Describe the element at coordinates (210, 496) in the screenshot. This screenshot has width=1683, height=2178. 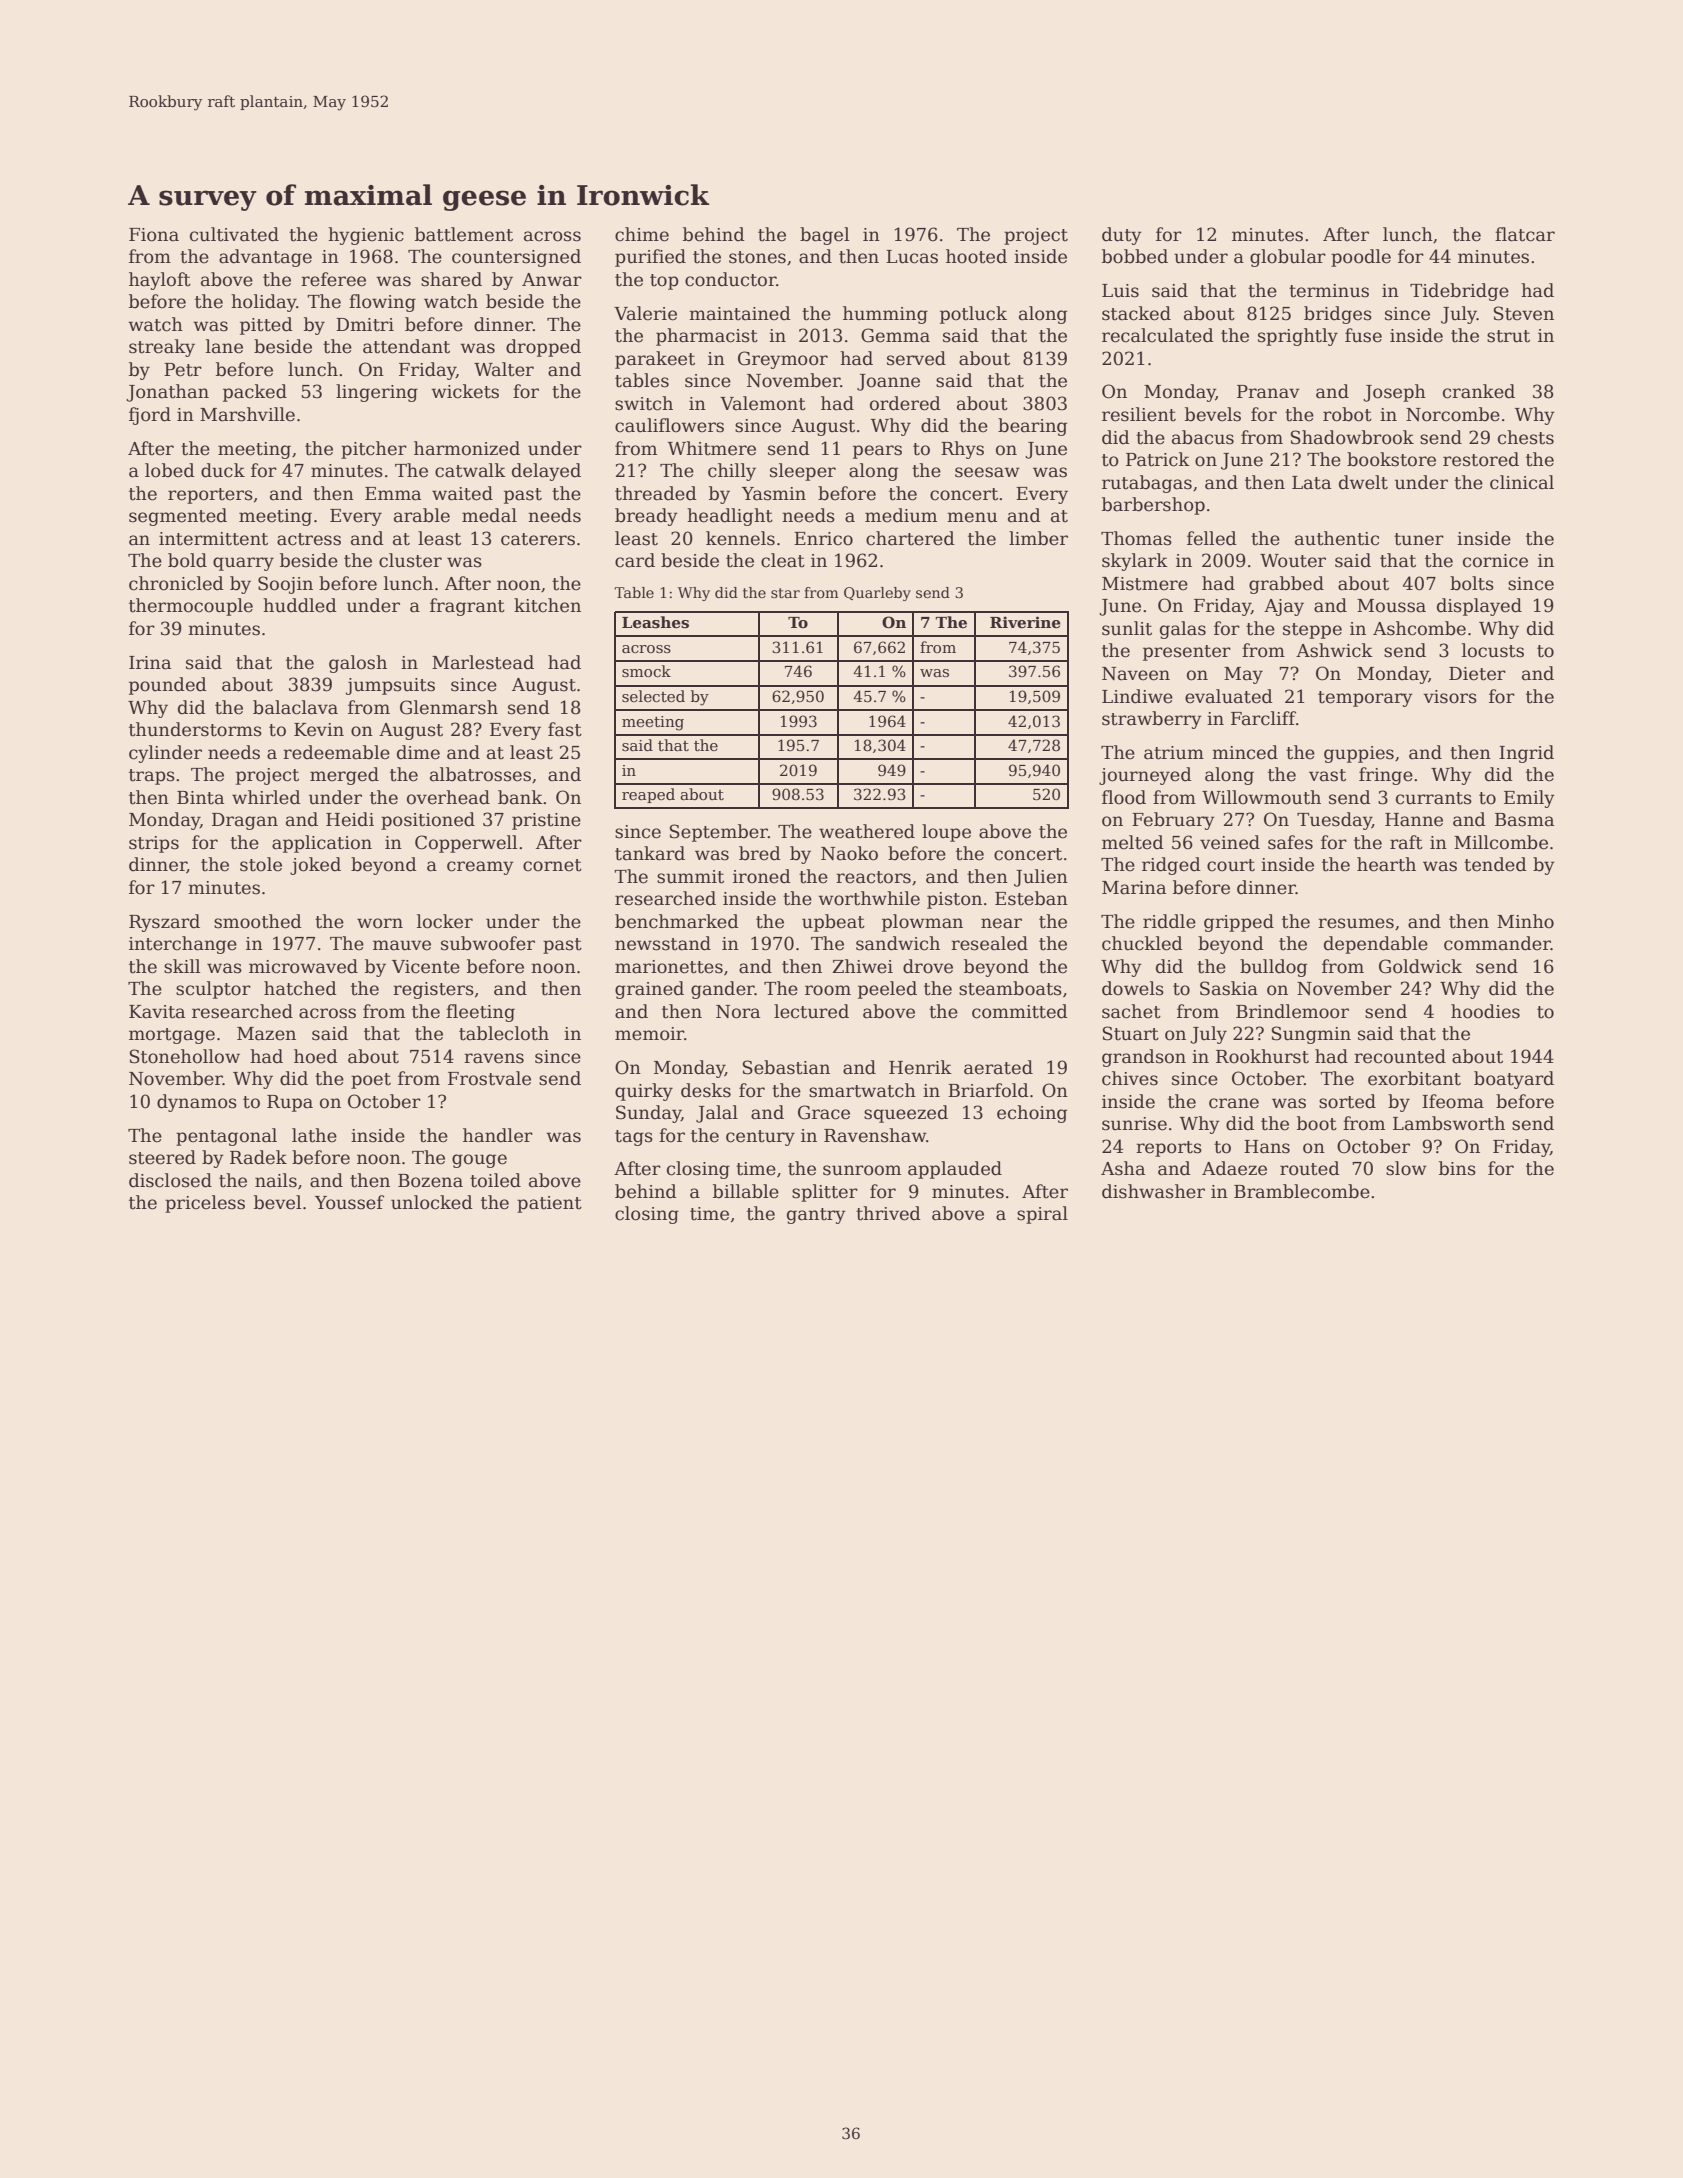
I see `reporters` at that location.
